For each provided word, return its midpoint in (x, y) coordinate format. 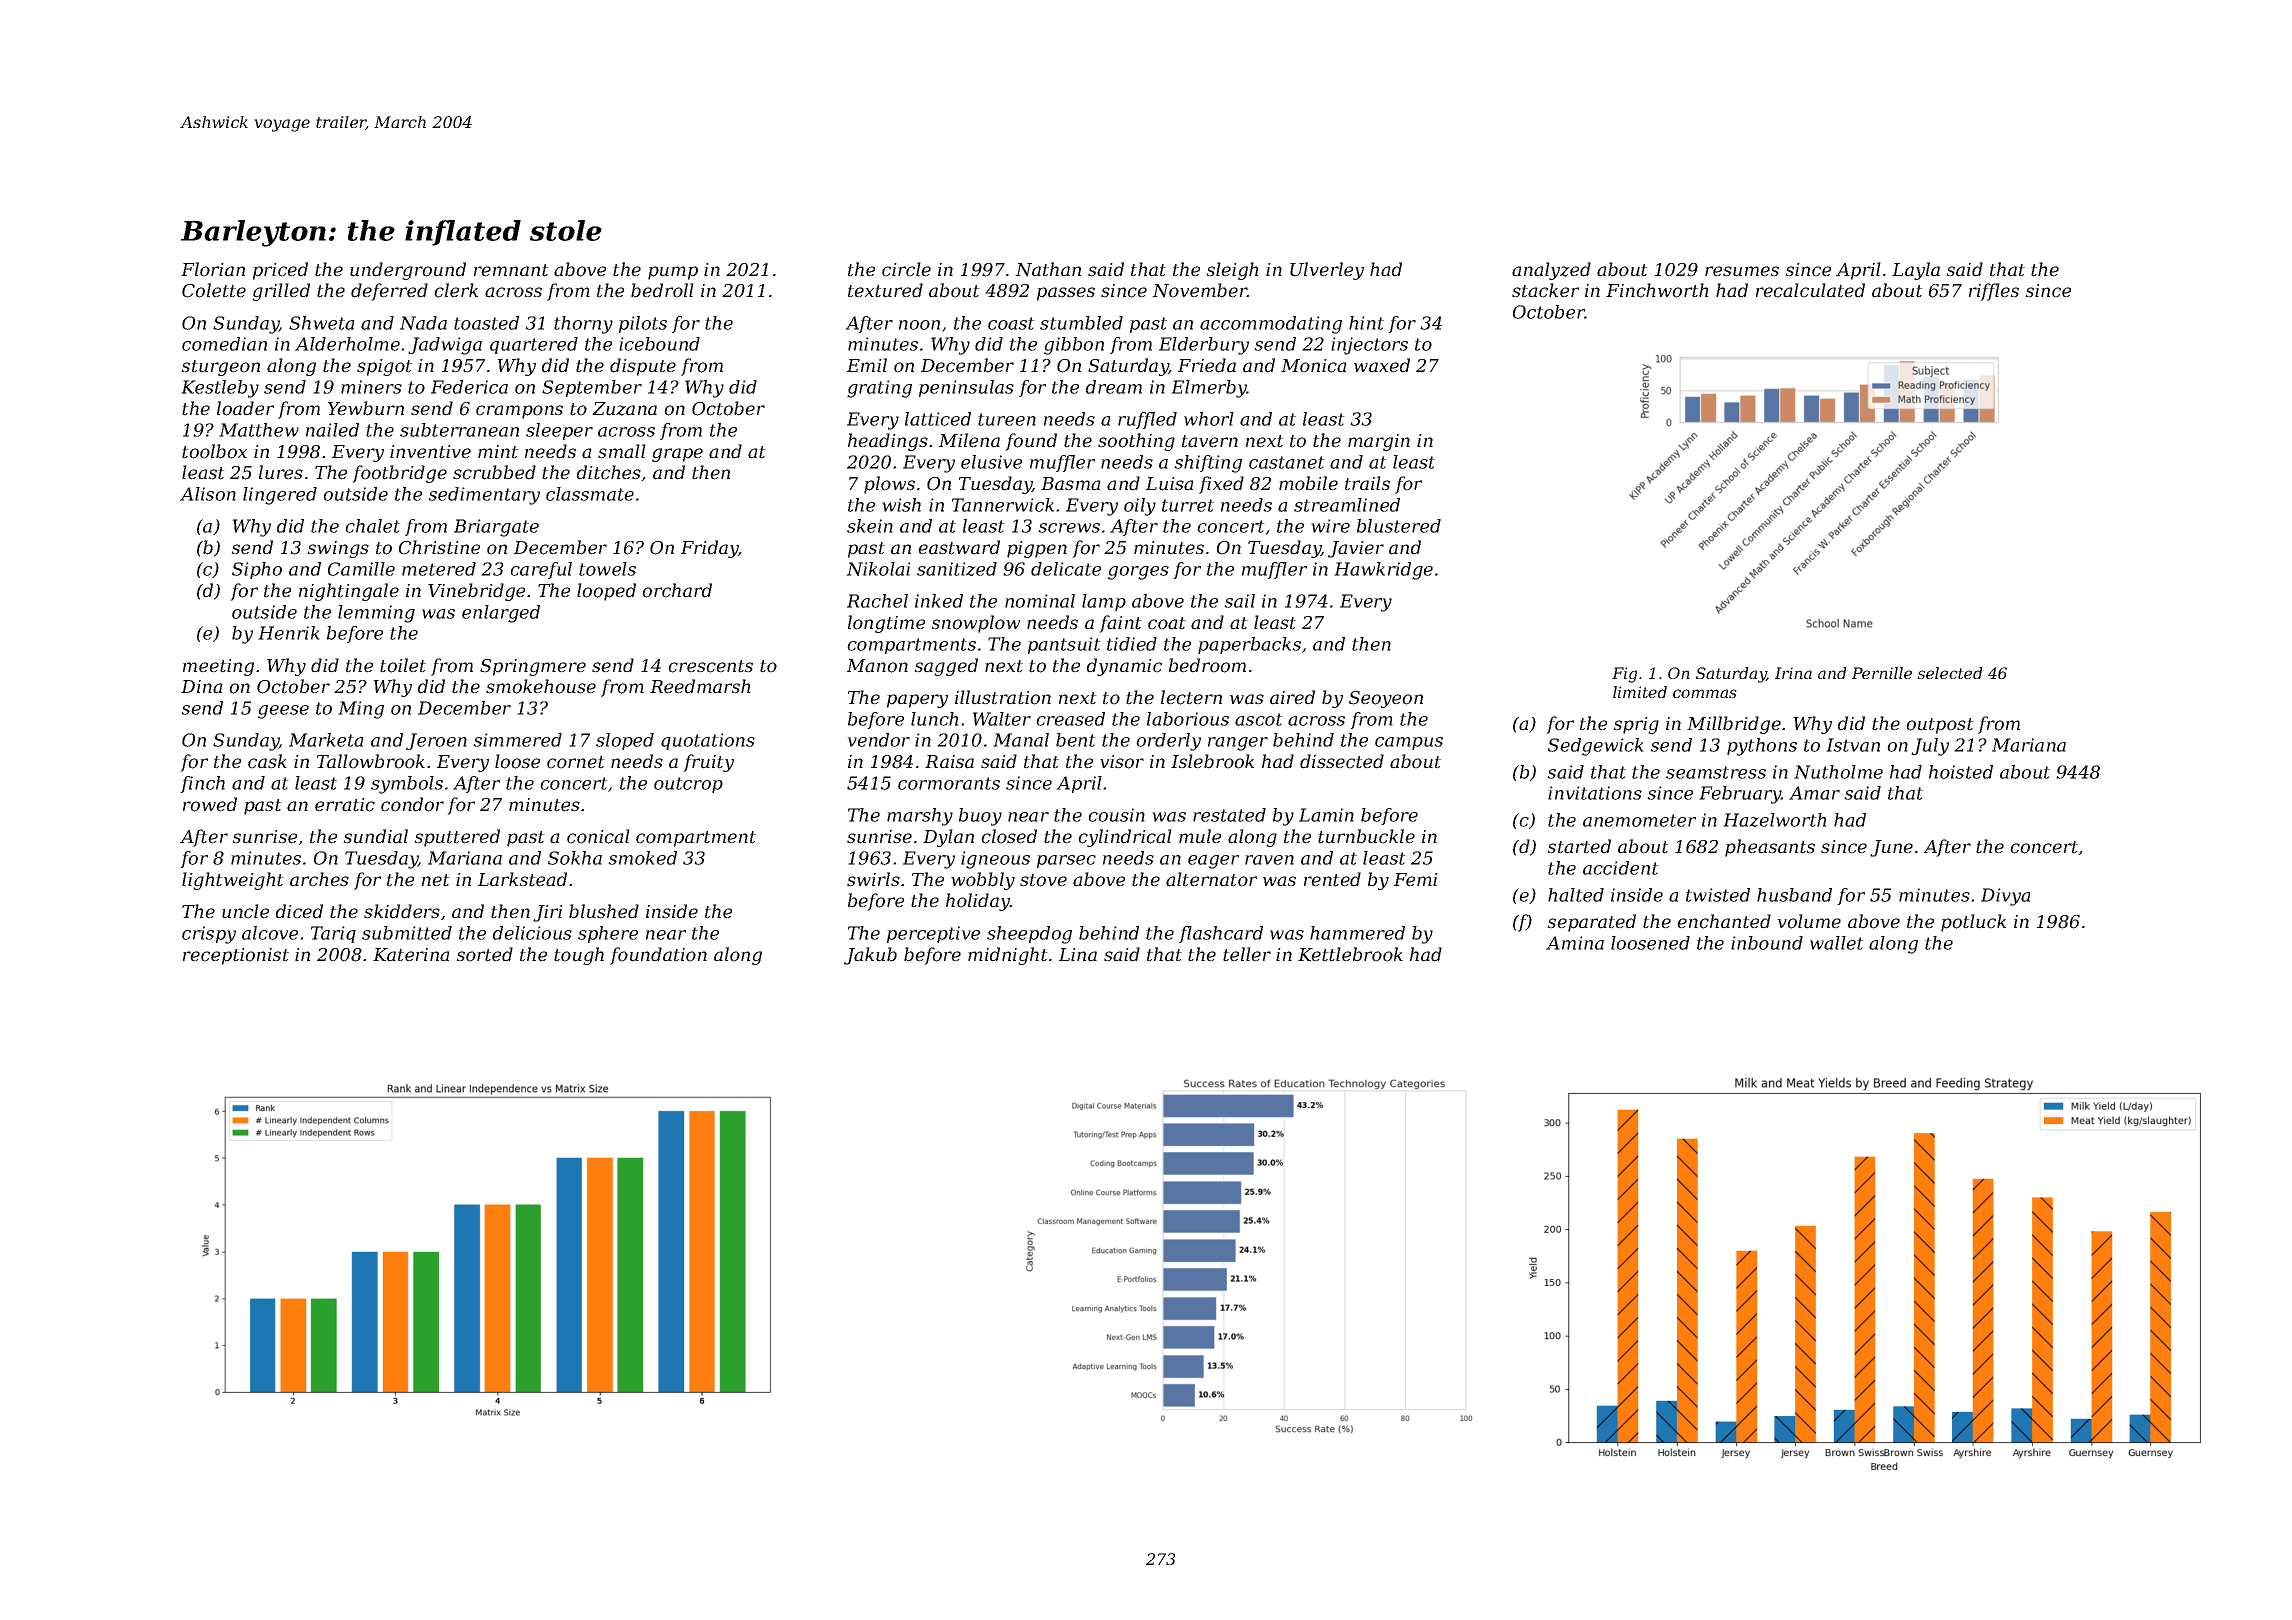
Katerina (411, 955)
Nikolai (878, 569)
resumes (1742, 271)
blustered (1399, 526)
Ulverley (1327, 271)
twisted (1718, 895)
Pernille (1882, 673)
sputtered (457, 838)
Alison (208, 494)
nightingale (349, 592)
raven (1269, 860)
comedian (224, 344)
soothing (1136, 442)
